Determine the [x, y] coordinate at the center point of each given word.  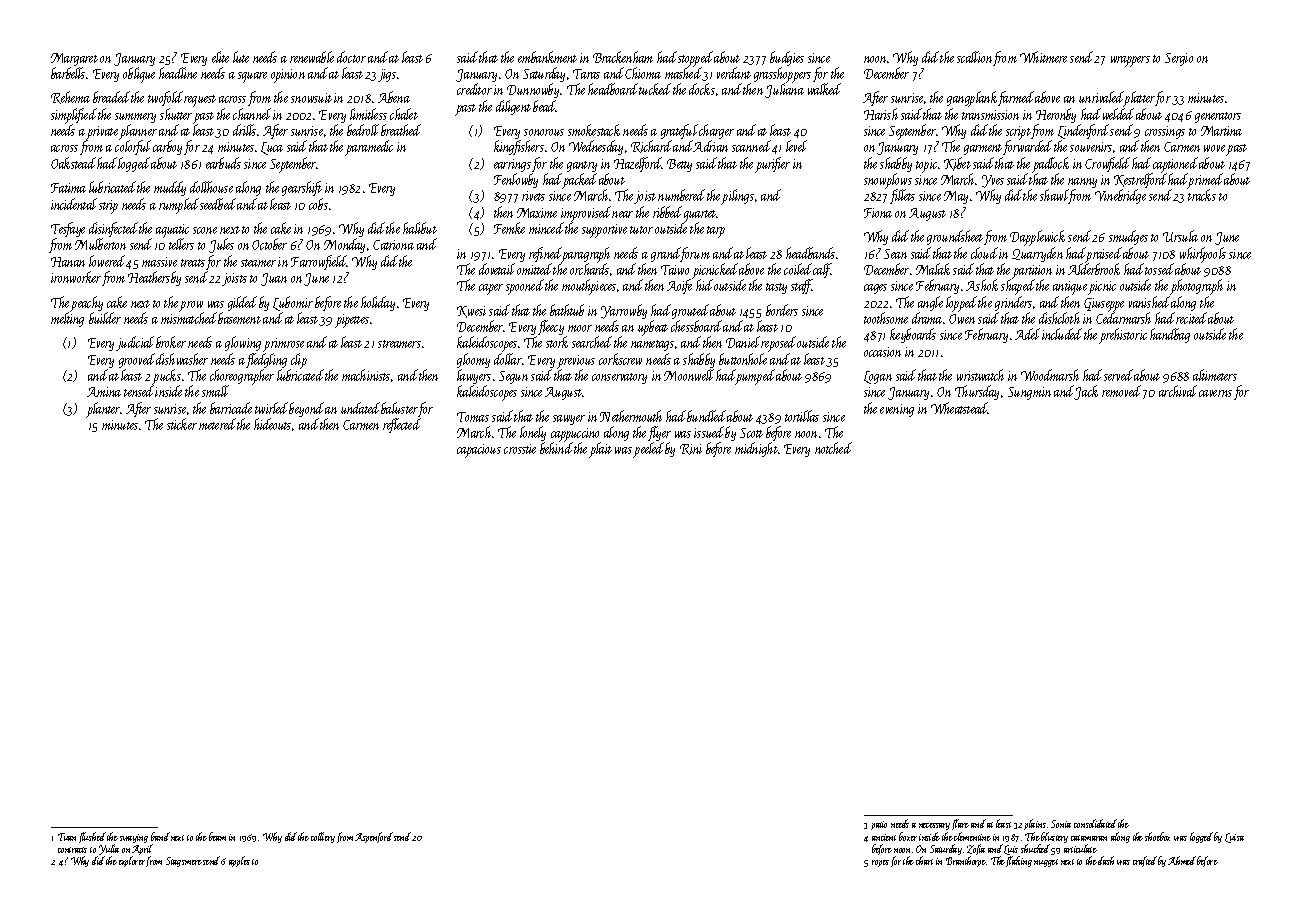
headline [178, 73]
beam [217, 836]
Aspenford [374, 837]
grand [666, 254]
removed [1121, 391]
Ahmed [1182, 860]
